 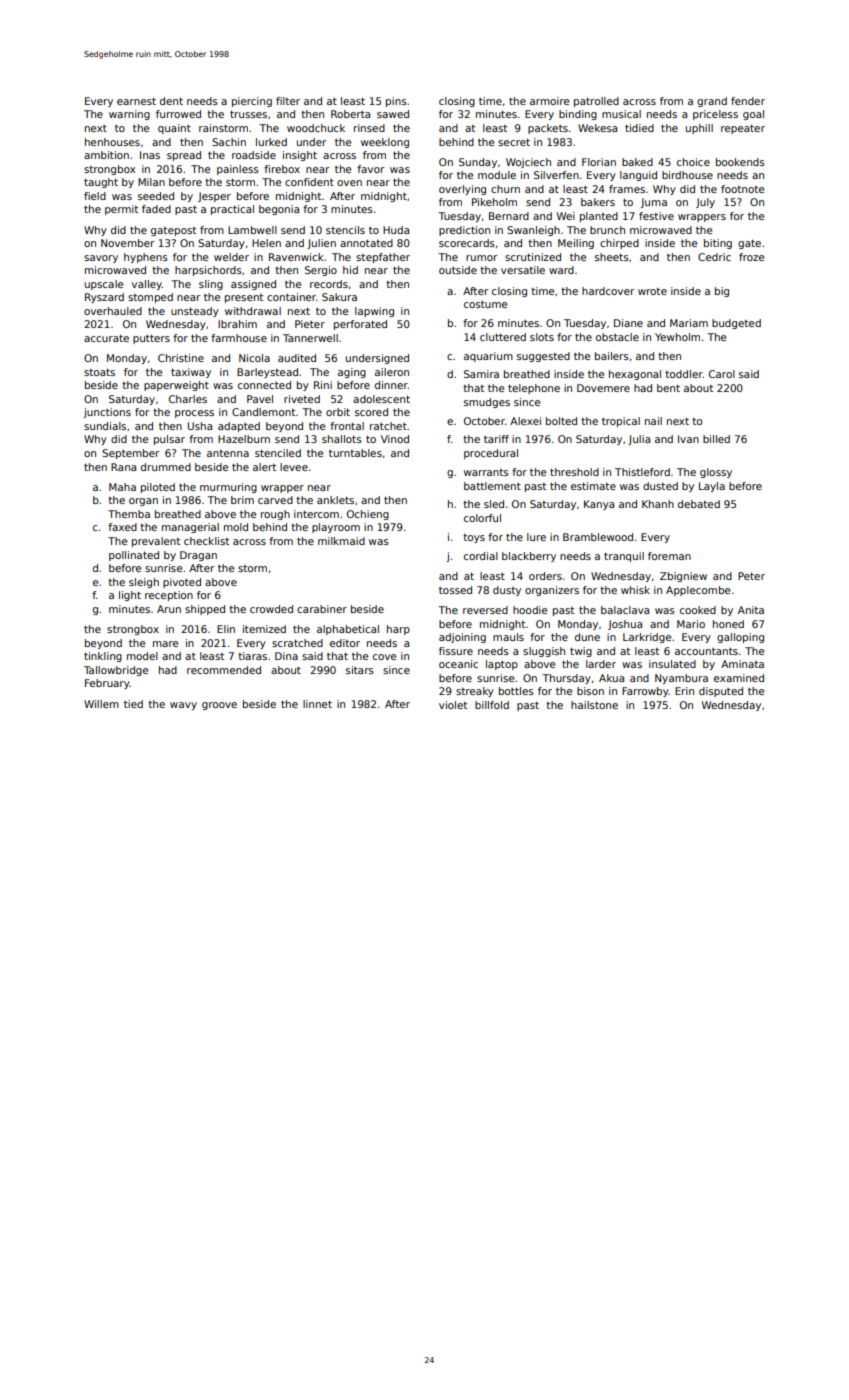 What do you see at coordinates (494, 504) in the page?
I see `sled` at bounding box center [494, 504].
